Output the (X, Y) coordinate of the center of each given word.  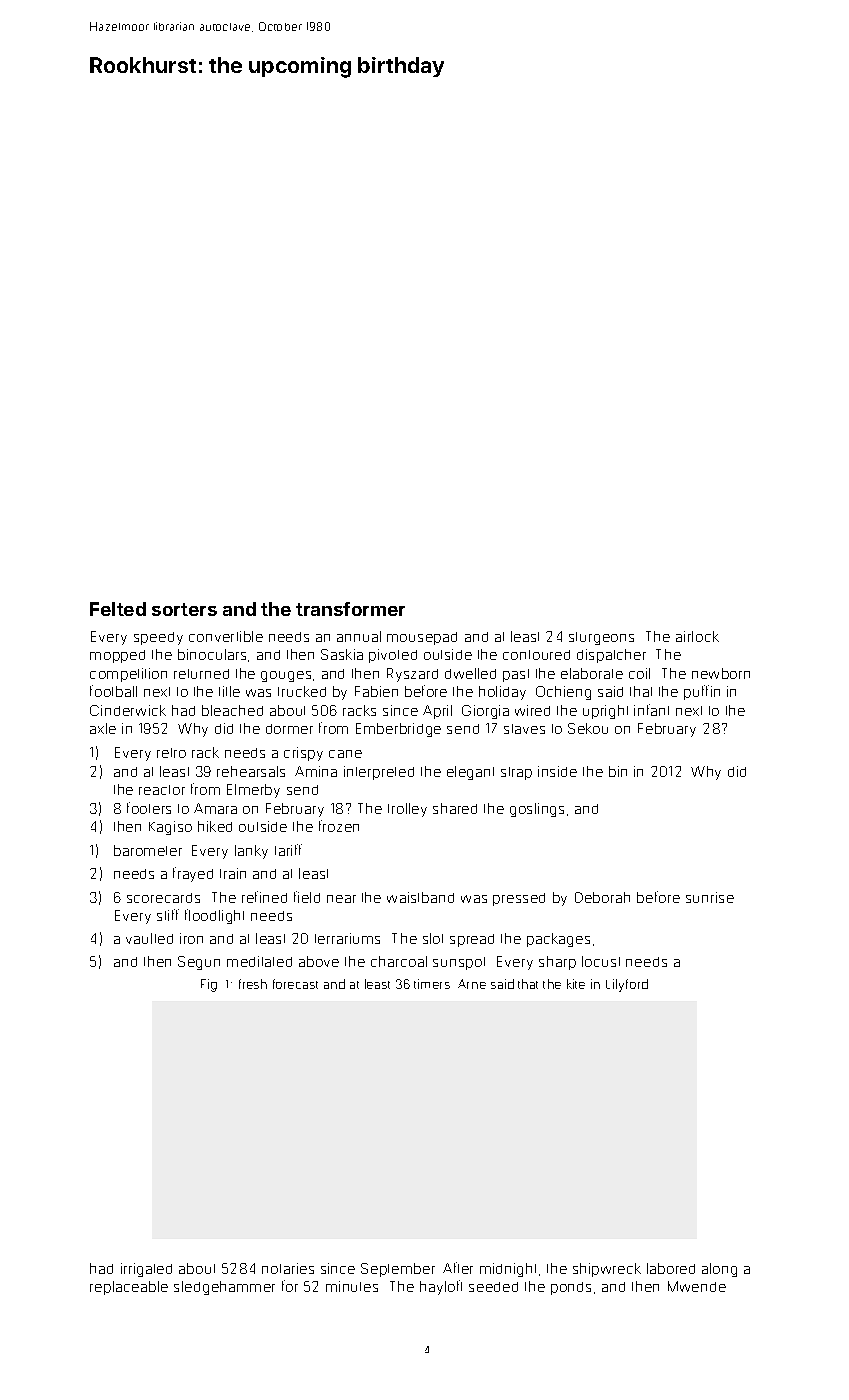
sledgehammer (224, 1288)
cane (345, 754)
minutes (352, 1286)
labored (671, 1268)
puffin (702, 692)
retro (171, 753)
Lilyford (627, 985)
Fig (209, 985)
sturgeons (601, 638)
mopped (117, 656)
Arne (472, 984)
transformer (350, 609)
